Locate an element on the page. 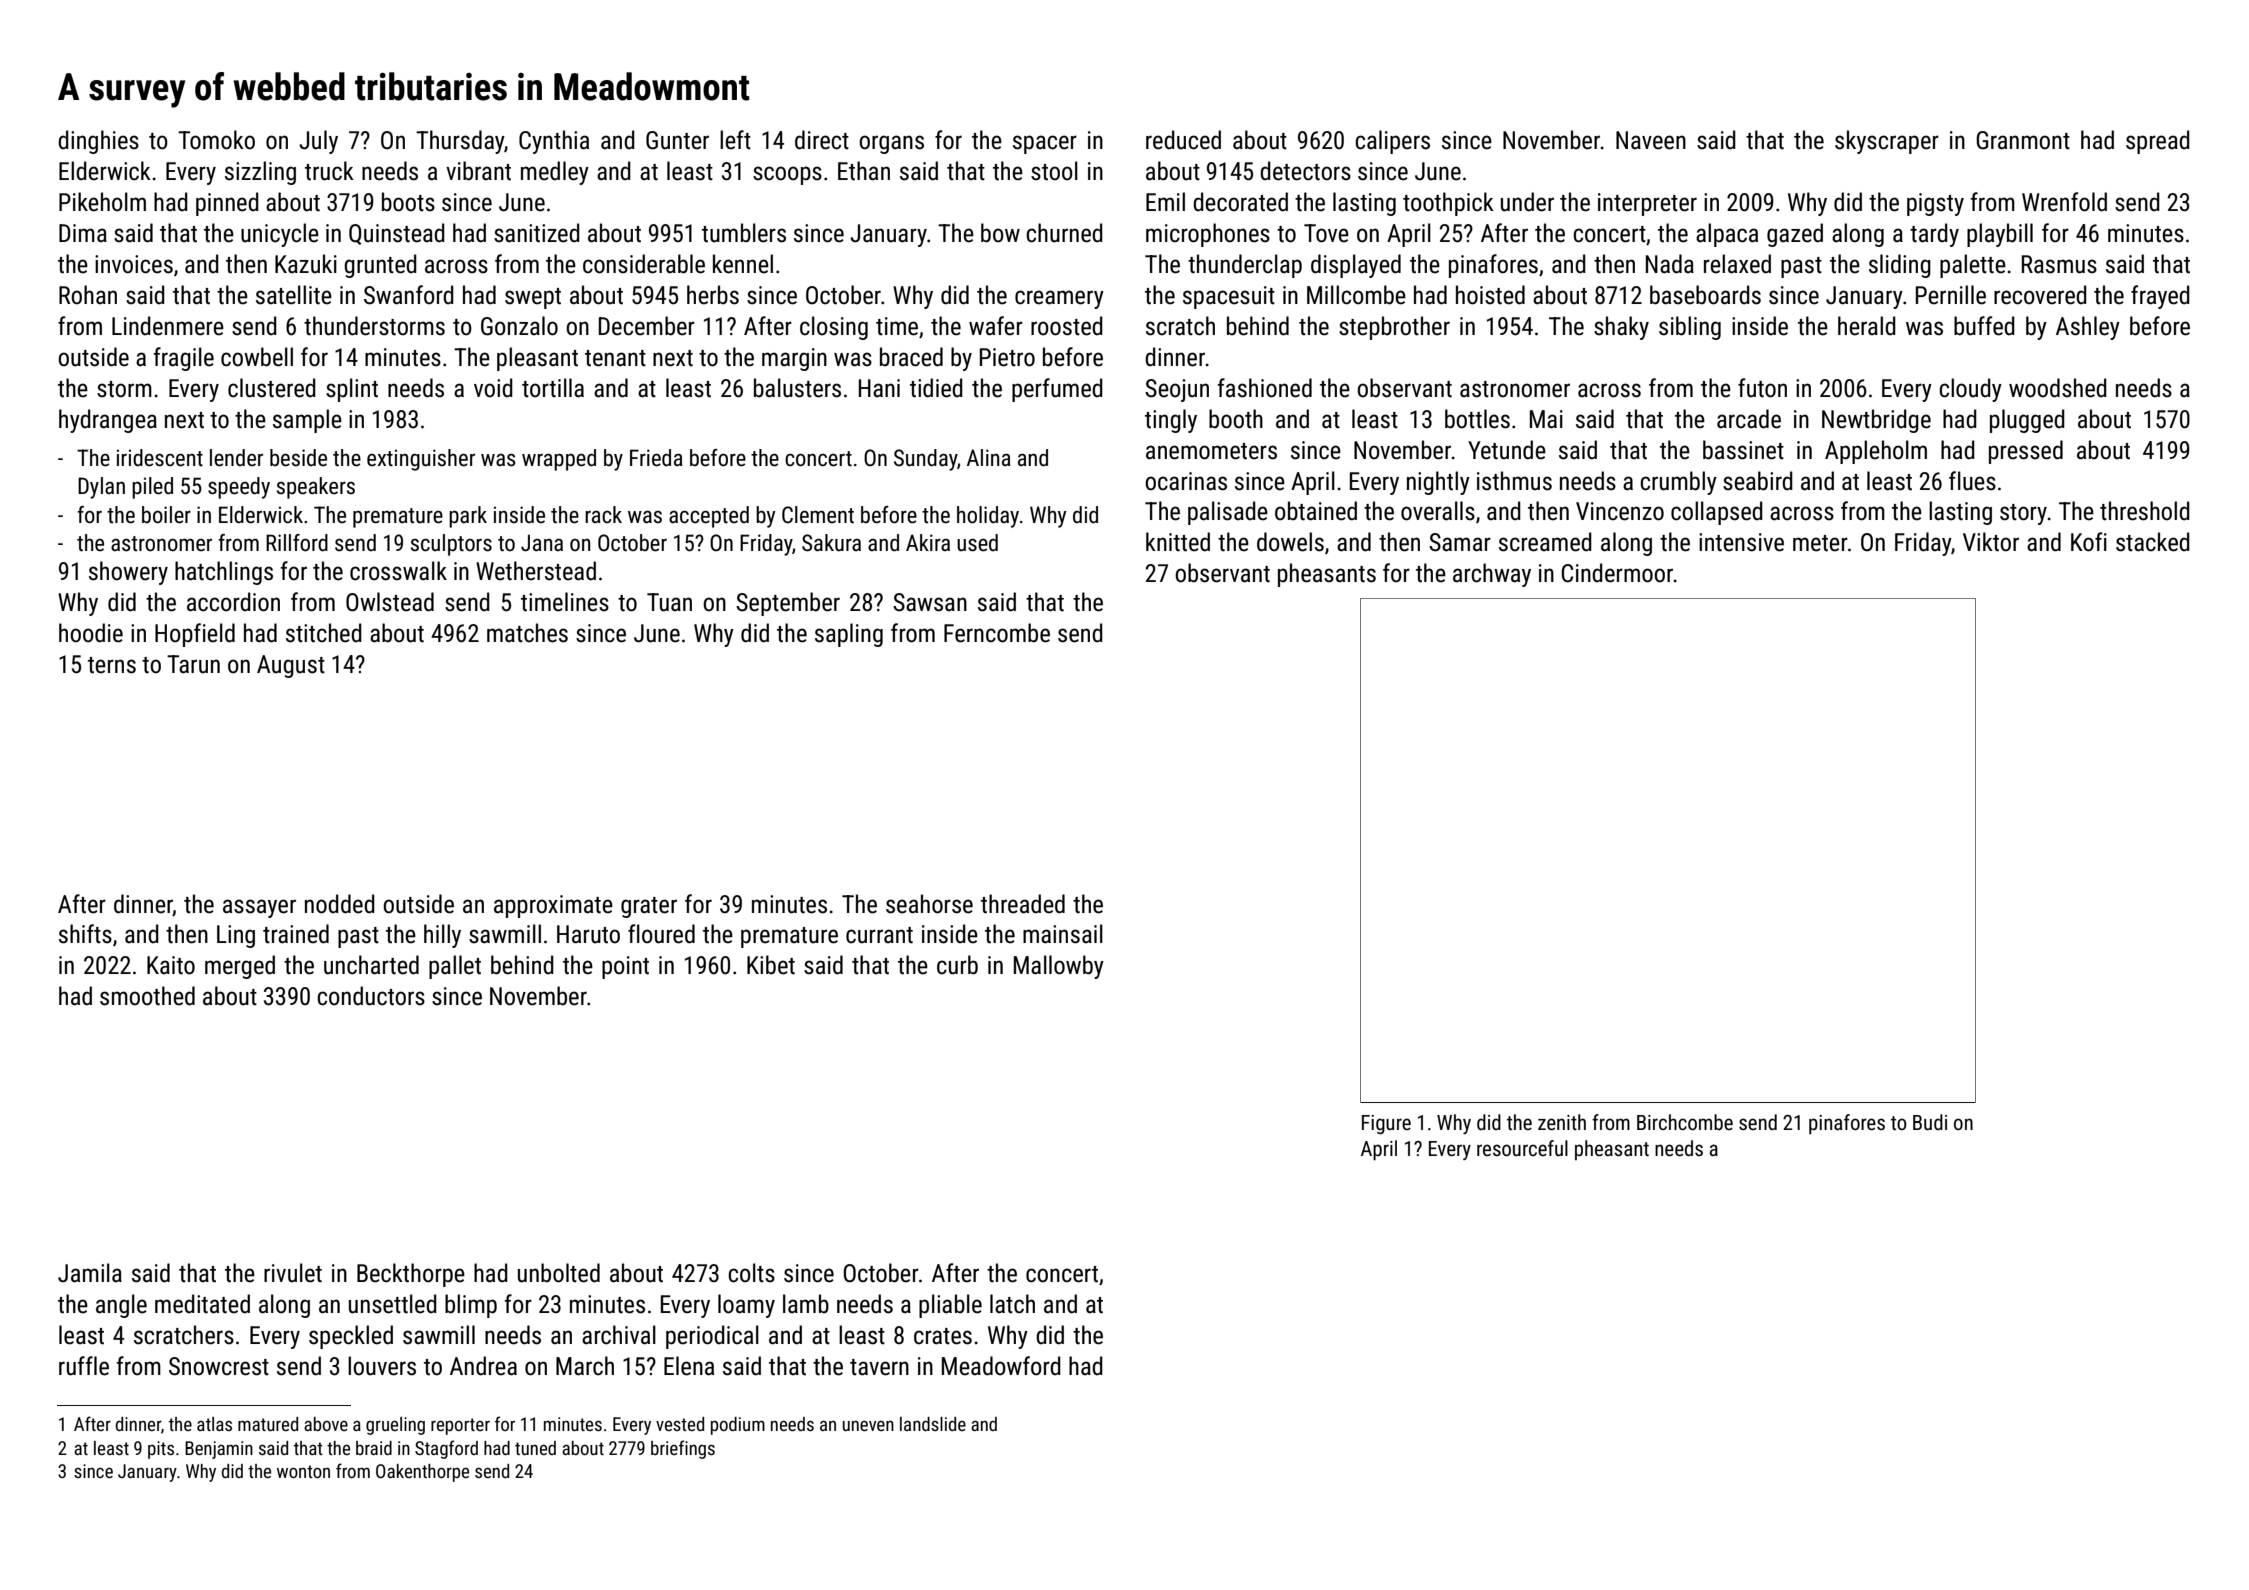 The image size is (2249, 1590). Dylan is located at coordinates (101, 488).
